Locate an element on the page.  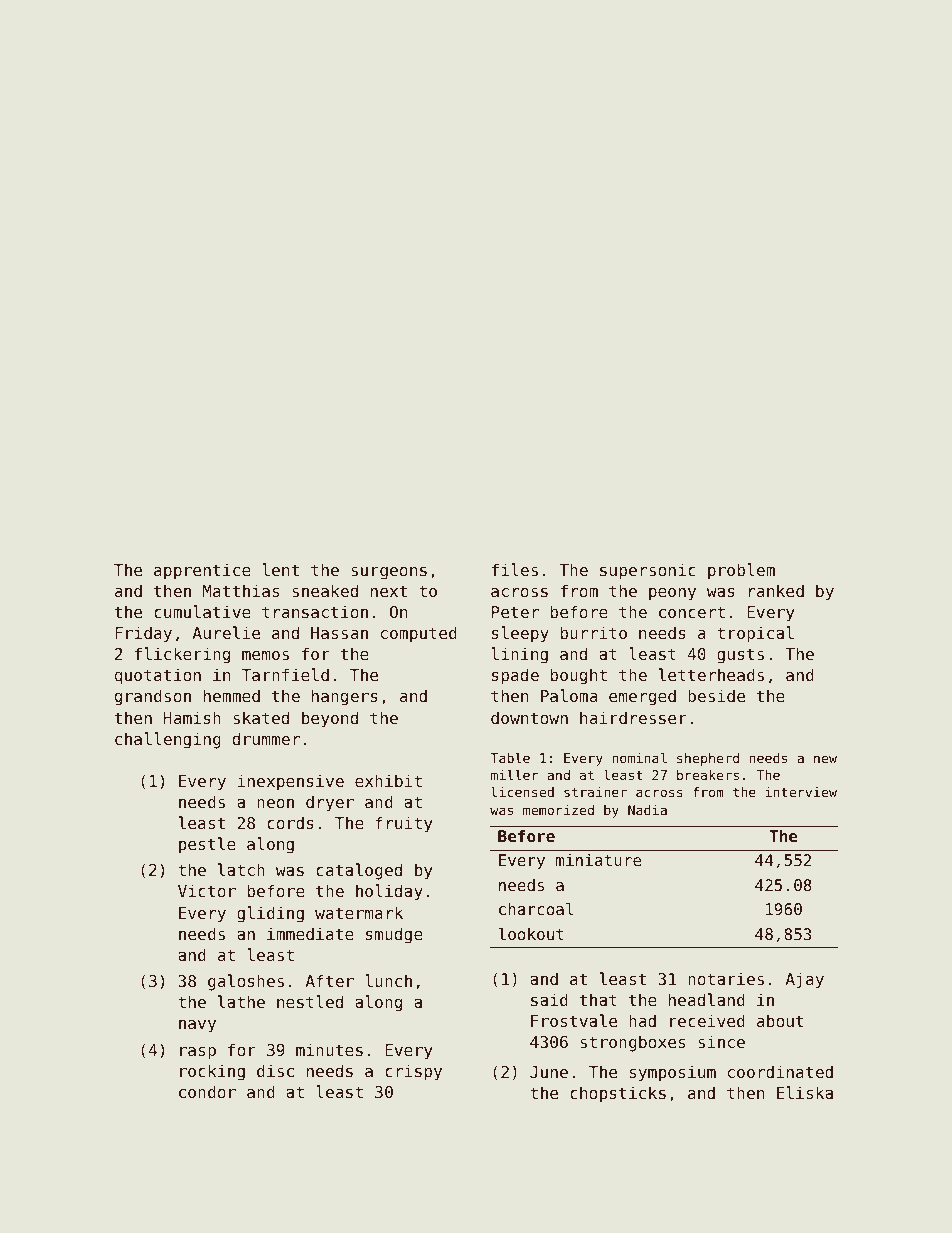
crispy is located at coordinates (413, 1072).
